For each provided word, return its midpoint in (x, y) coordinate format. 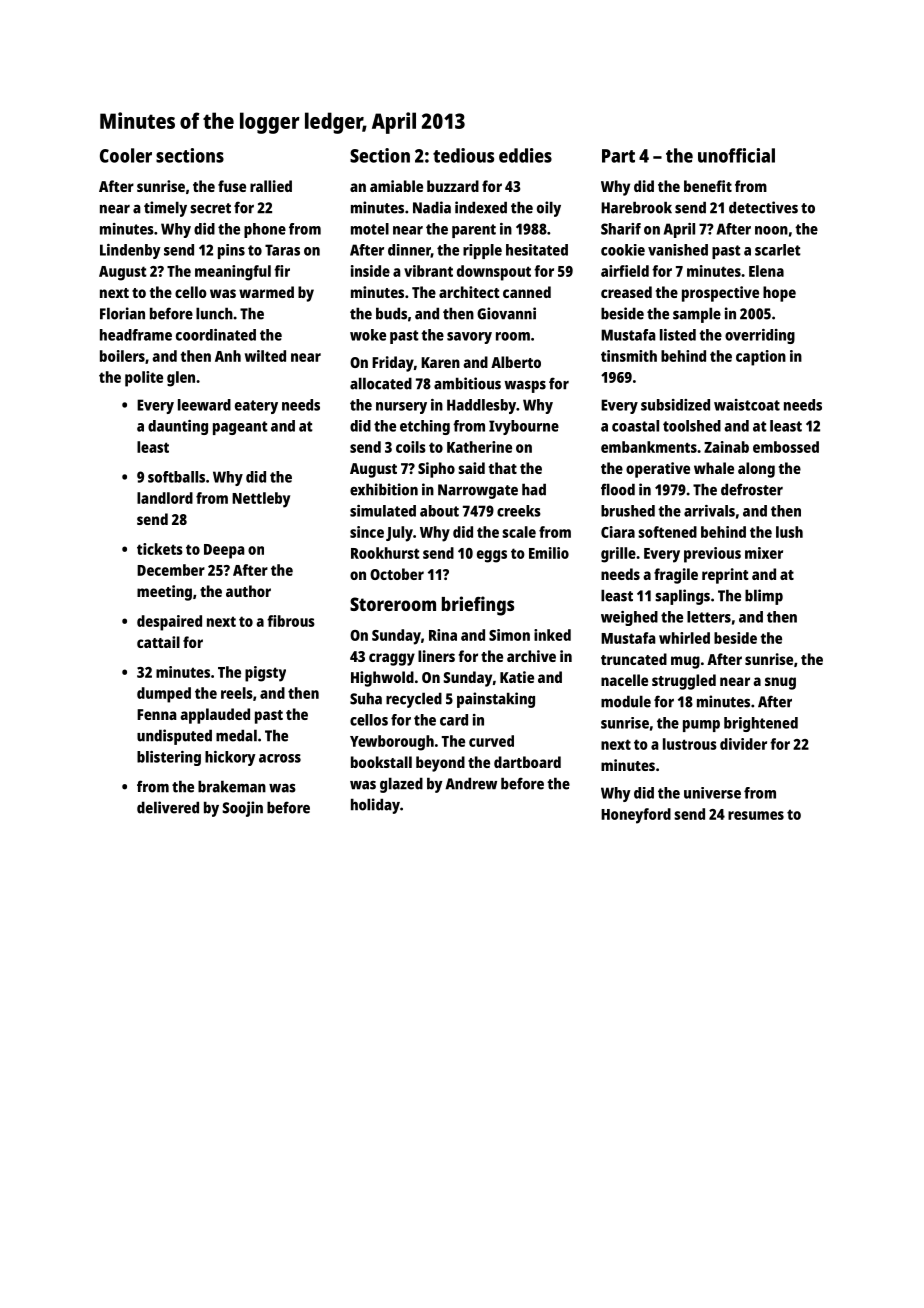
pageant (240, 428)
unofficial (736, 155)
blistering (169, 758)
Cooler (126, 155)
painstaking (496, 700)
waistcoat (747, 405)
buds (391, 313)
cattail (158, 642)
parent (474, 231)
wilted (265, 356)
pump (701, 726)
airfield (625, 271)
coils (411, 447)
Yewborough (392, 743)
